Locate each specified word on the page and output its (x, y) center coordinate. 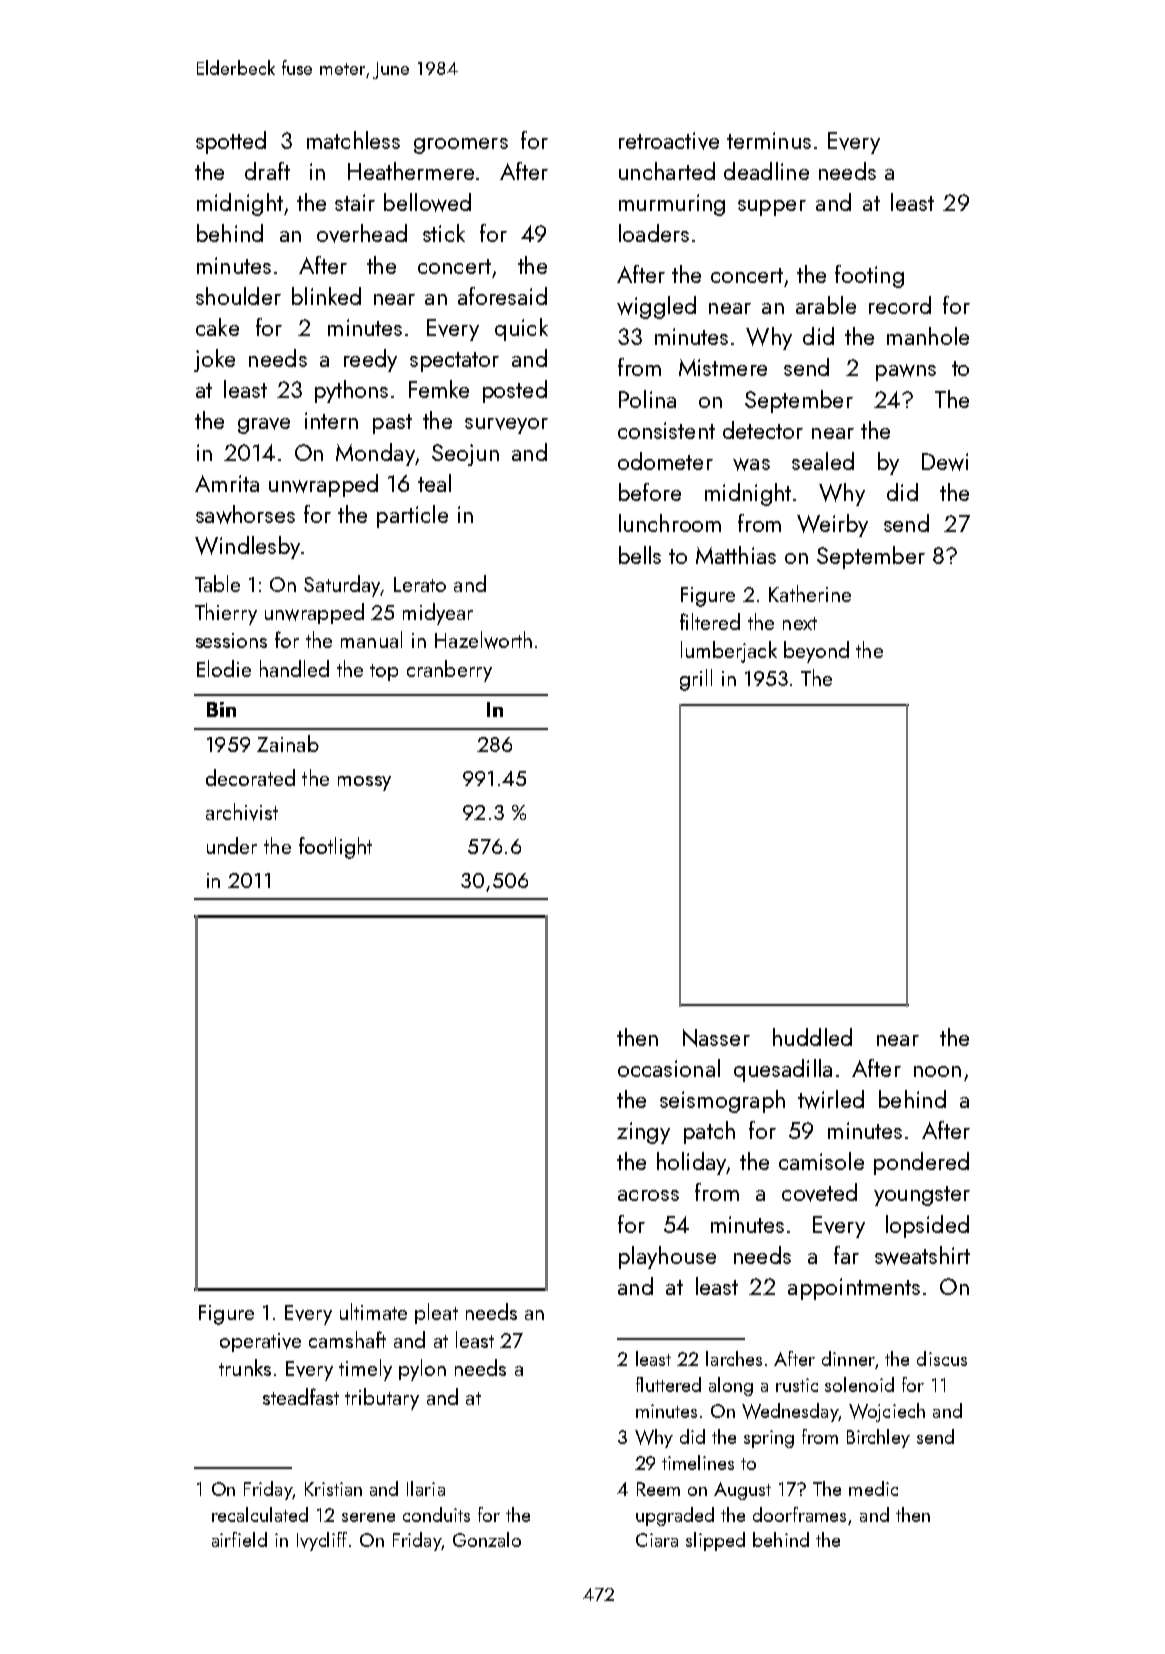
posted (515, 391)
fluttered (668, 1384)
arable (826, 305)
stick (444, 233)
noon (937, 1071)
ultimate (373, 1311)
